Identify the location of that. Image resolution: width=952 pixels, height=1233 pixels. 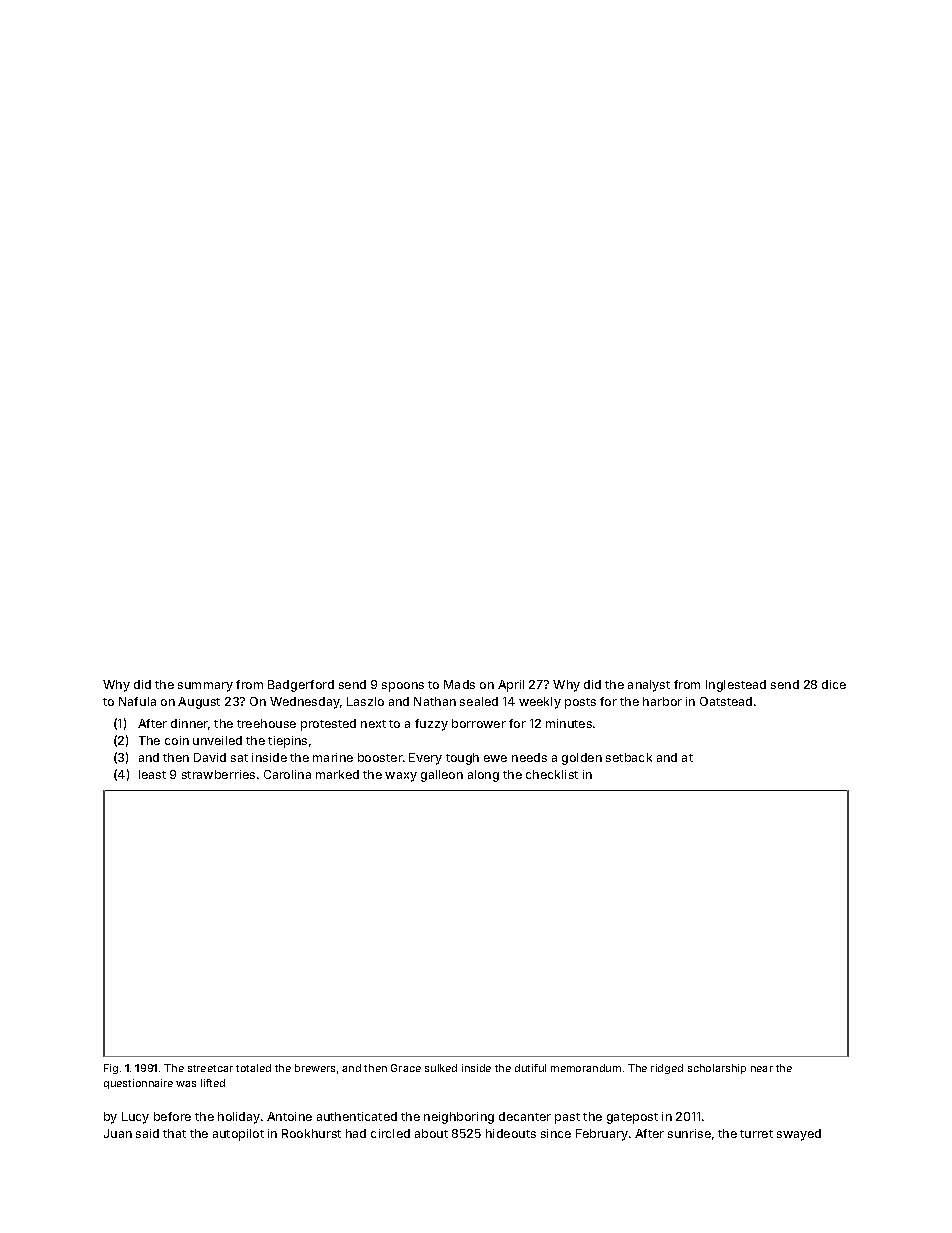
(174, 1133).
